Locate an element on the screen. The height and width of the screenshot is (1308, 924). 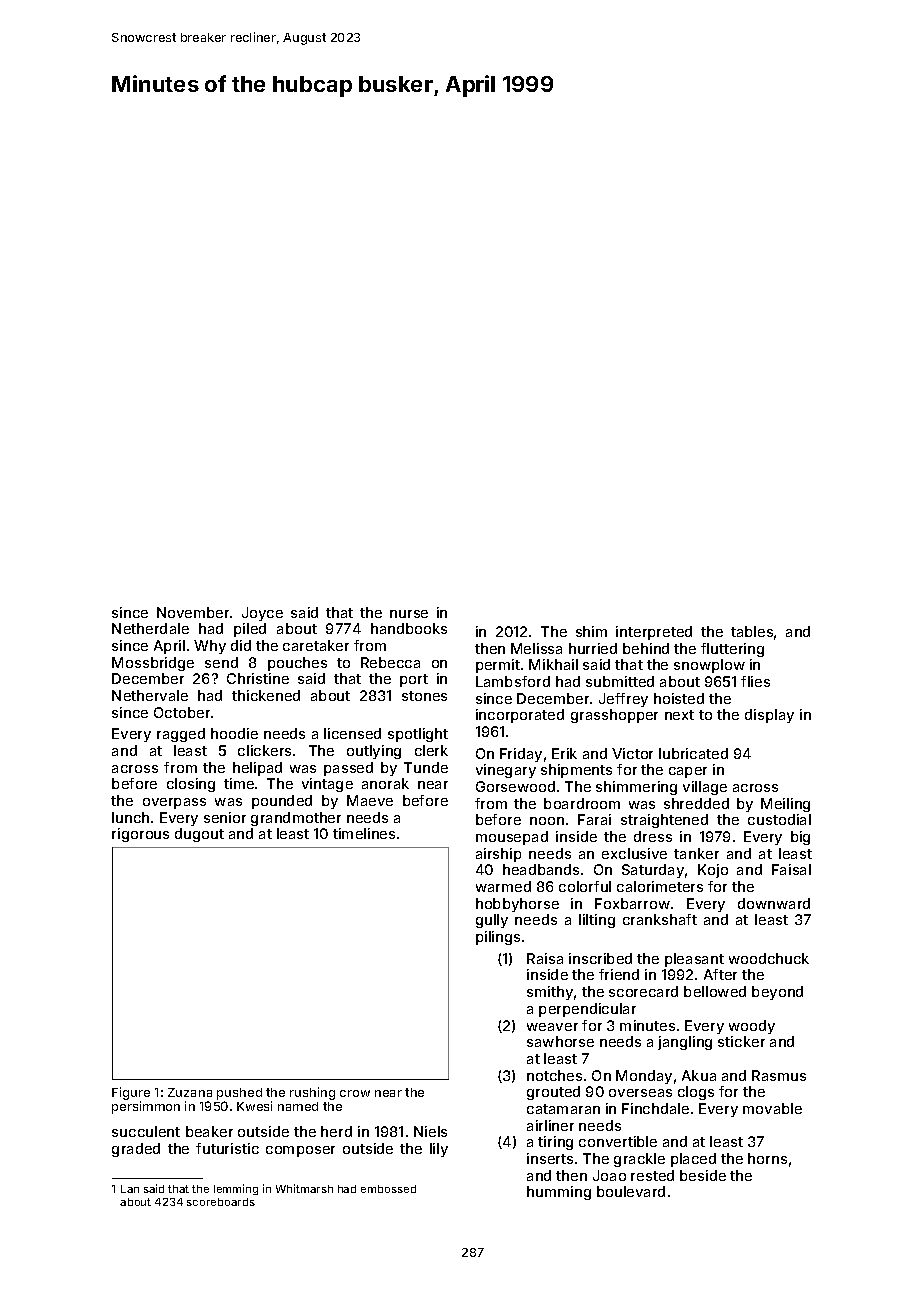
Jeffrey is located at coordinates (623, 700).
